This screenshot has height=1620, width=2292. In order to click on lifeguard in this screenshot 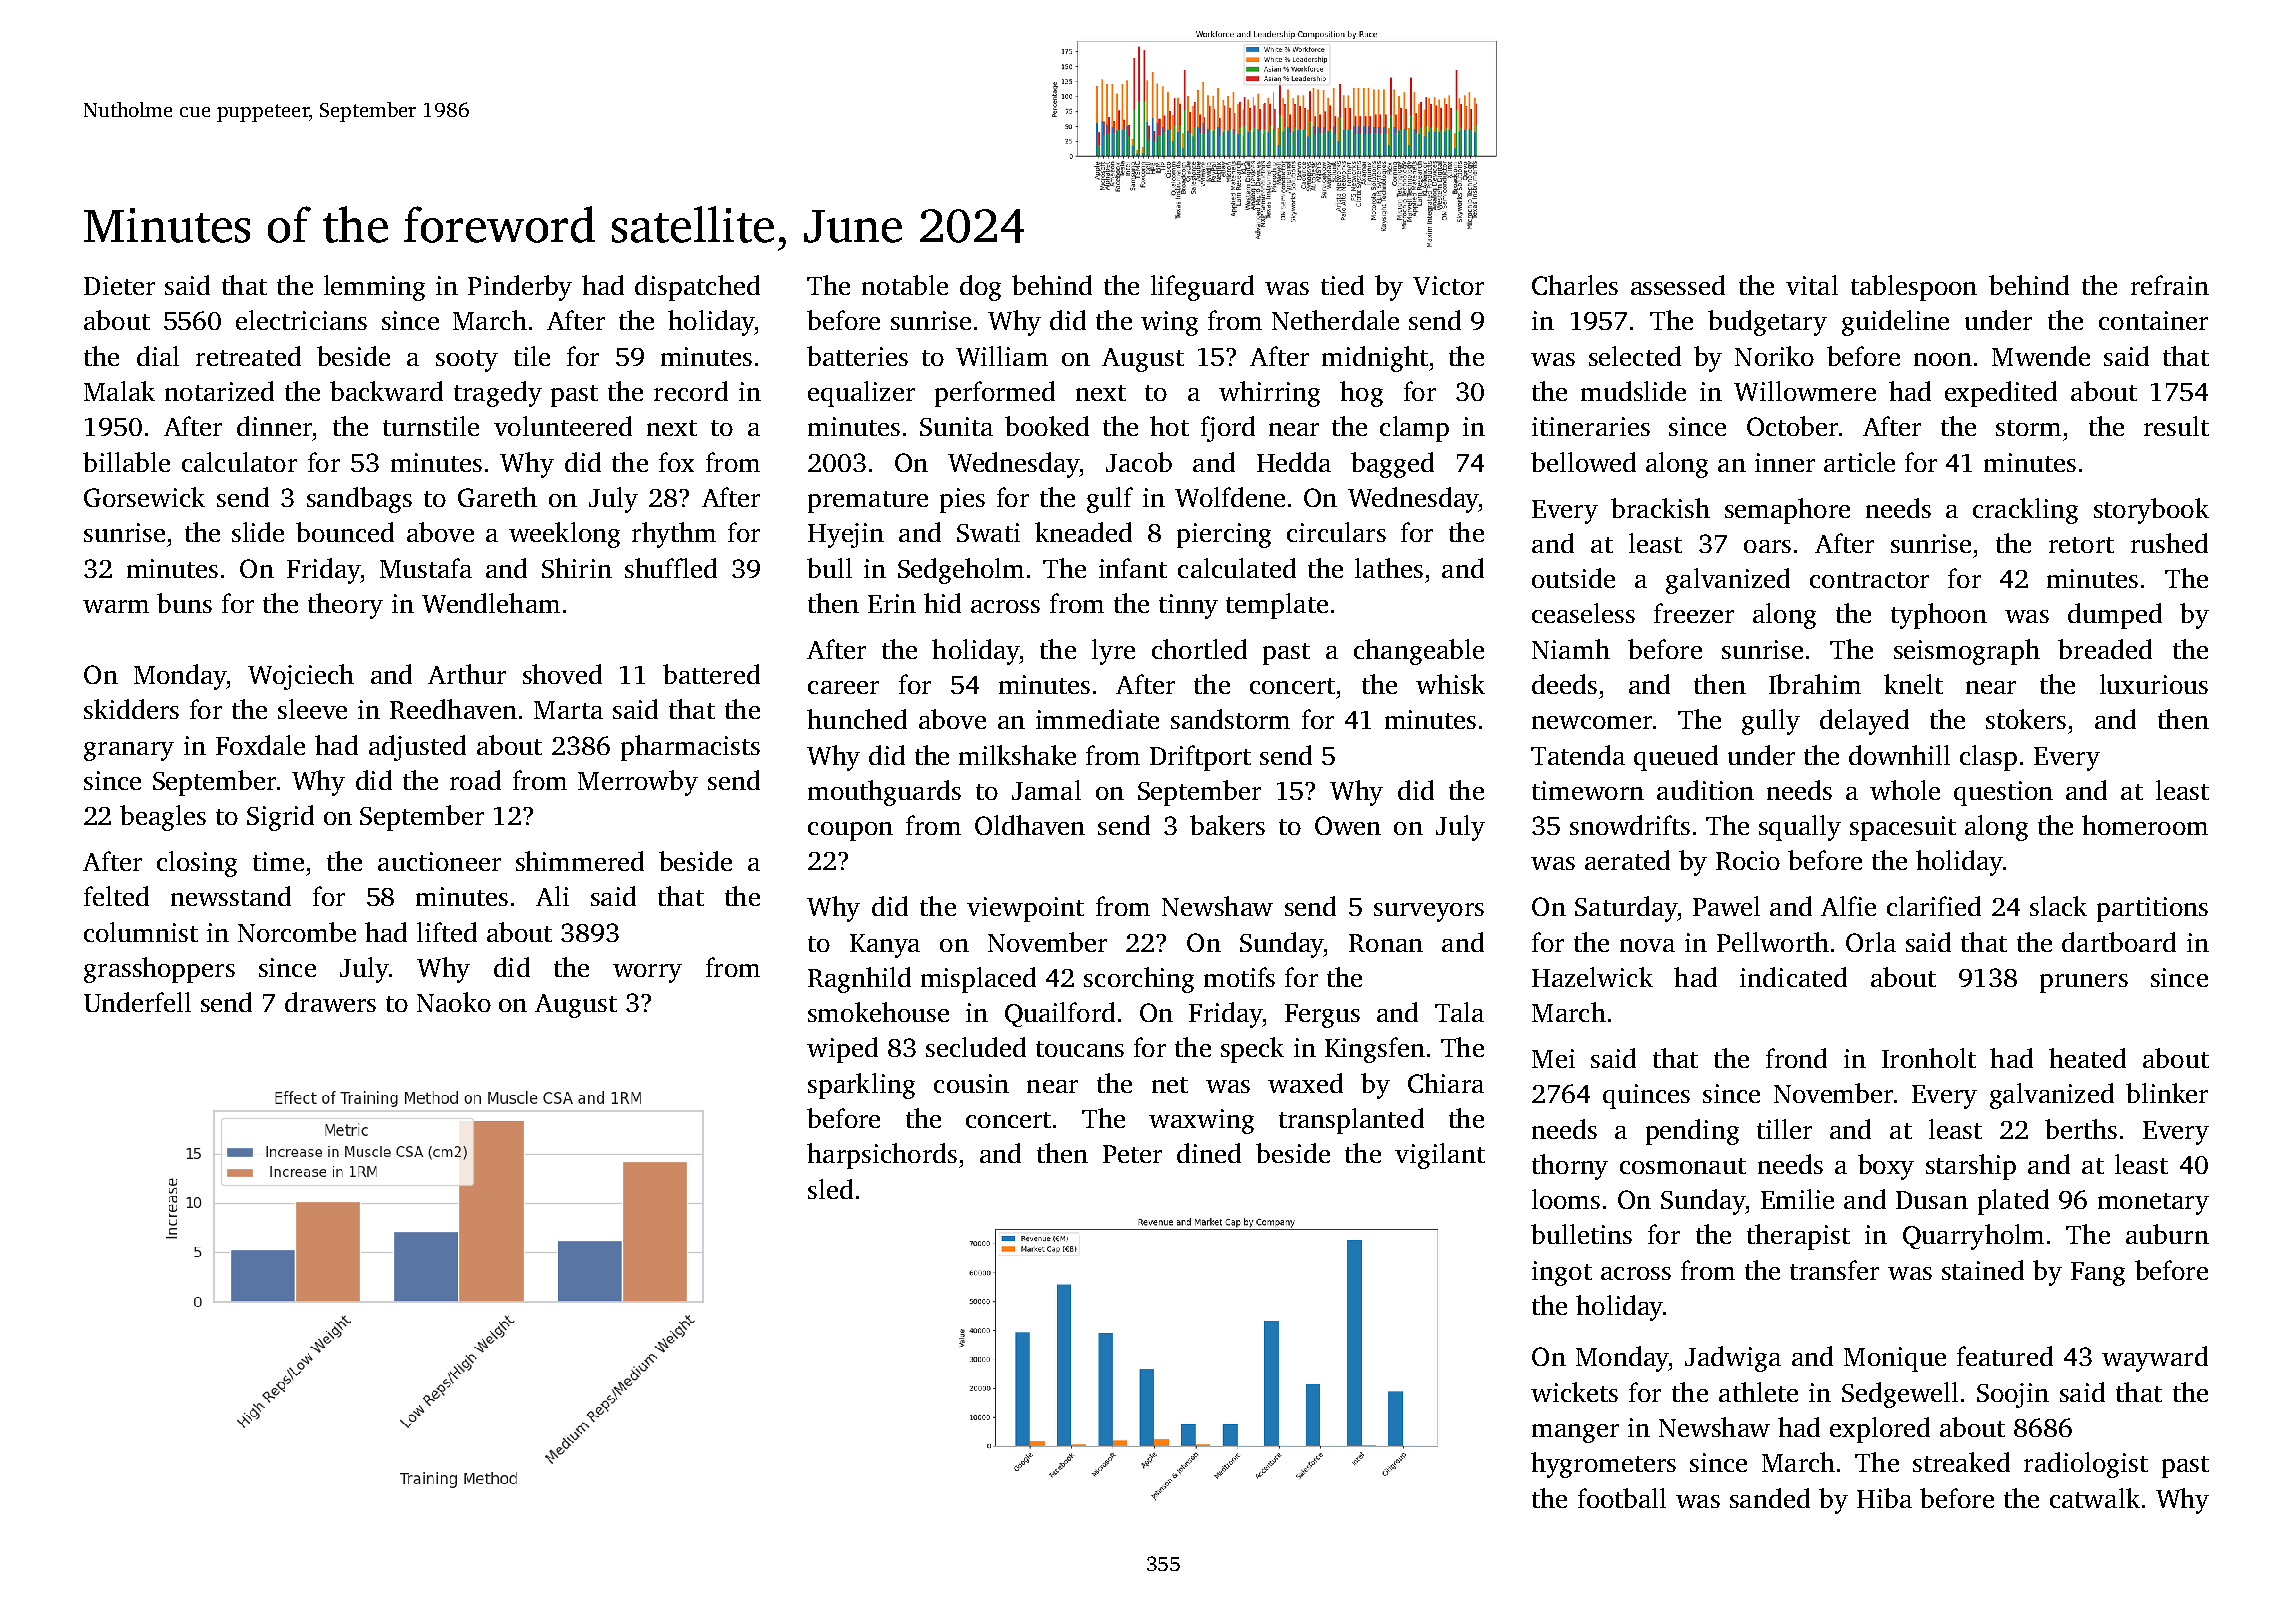, I will do `click(1202, 288)`.
